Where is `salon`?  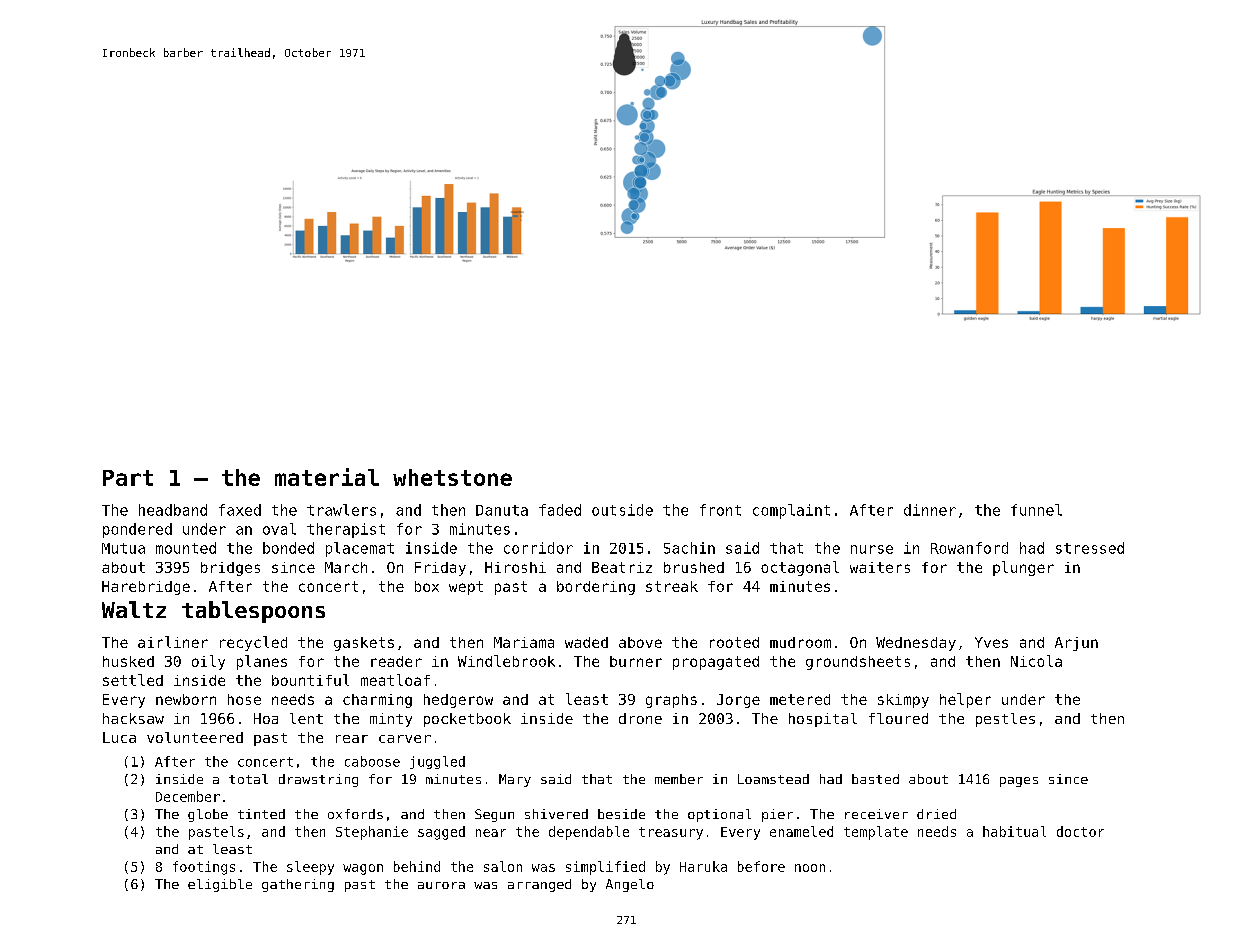
salon is located at coordinates (503, 866).
